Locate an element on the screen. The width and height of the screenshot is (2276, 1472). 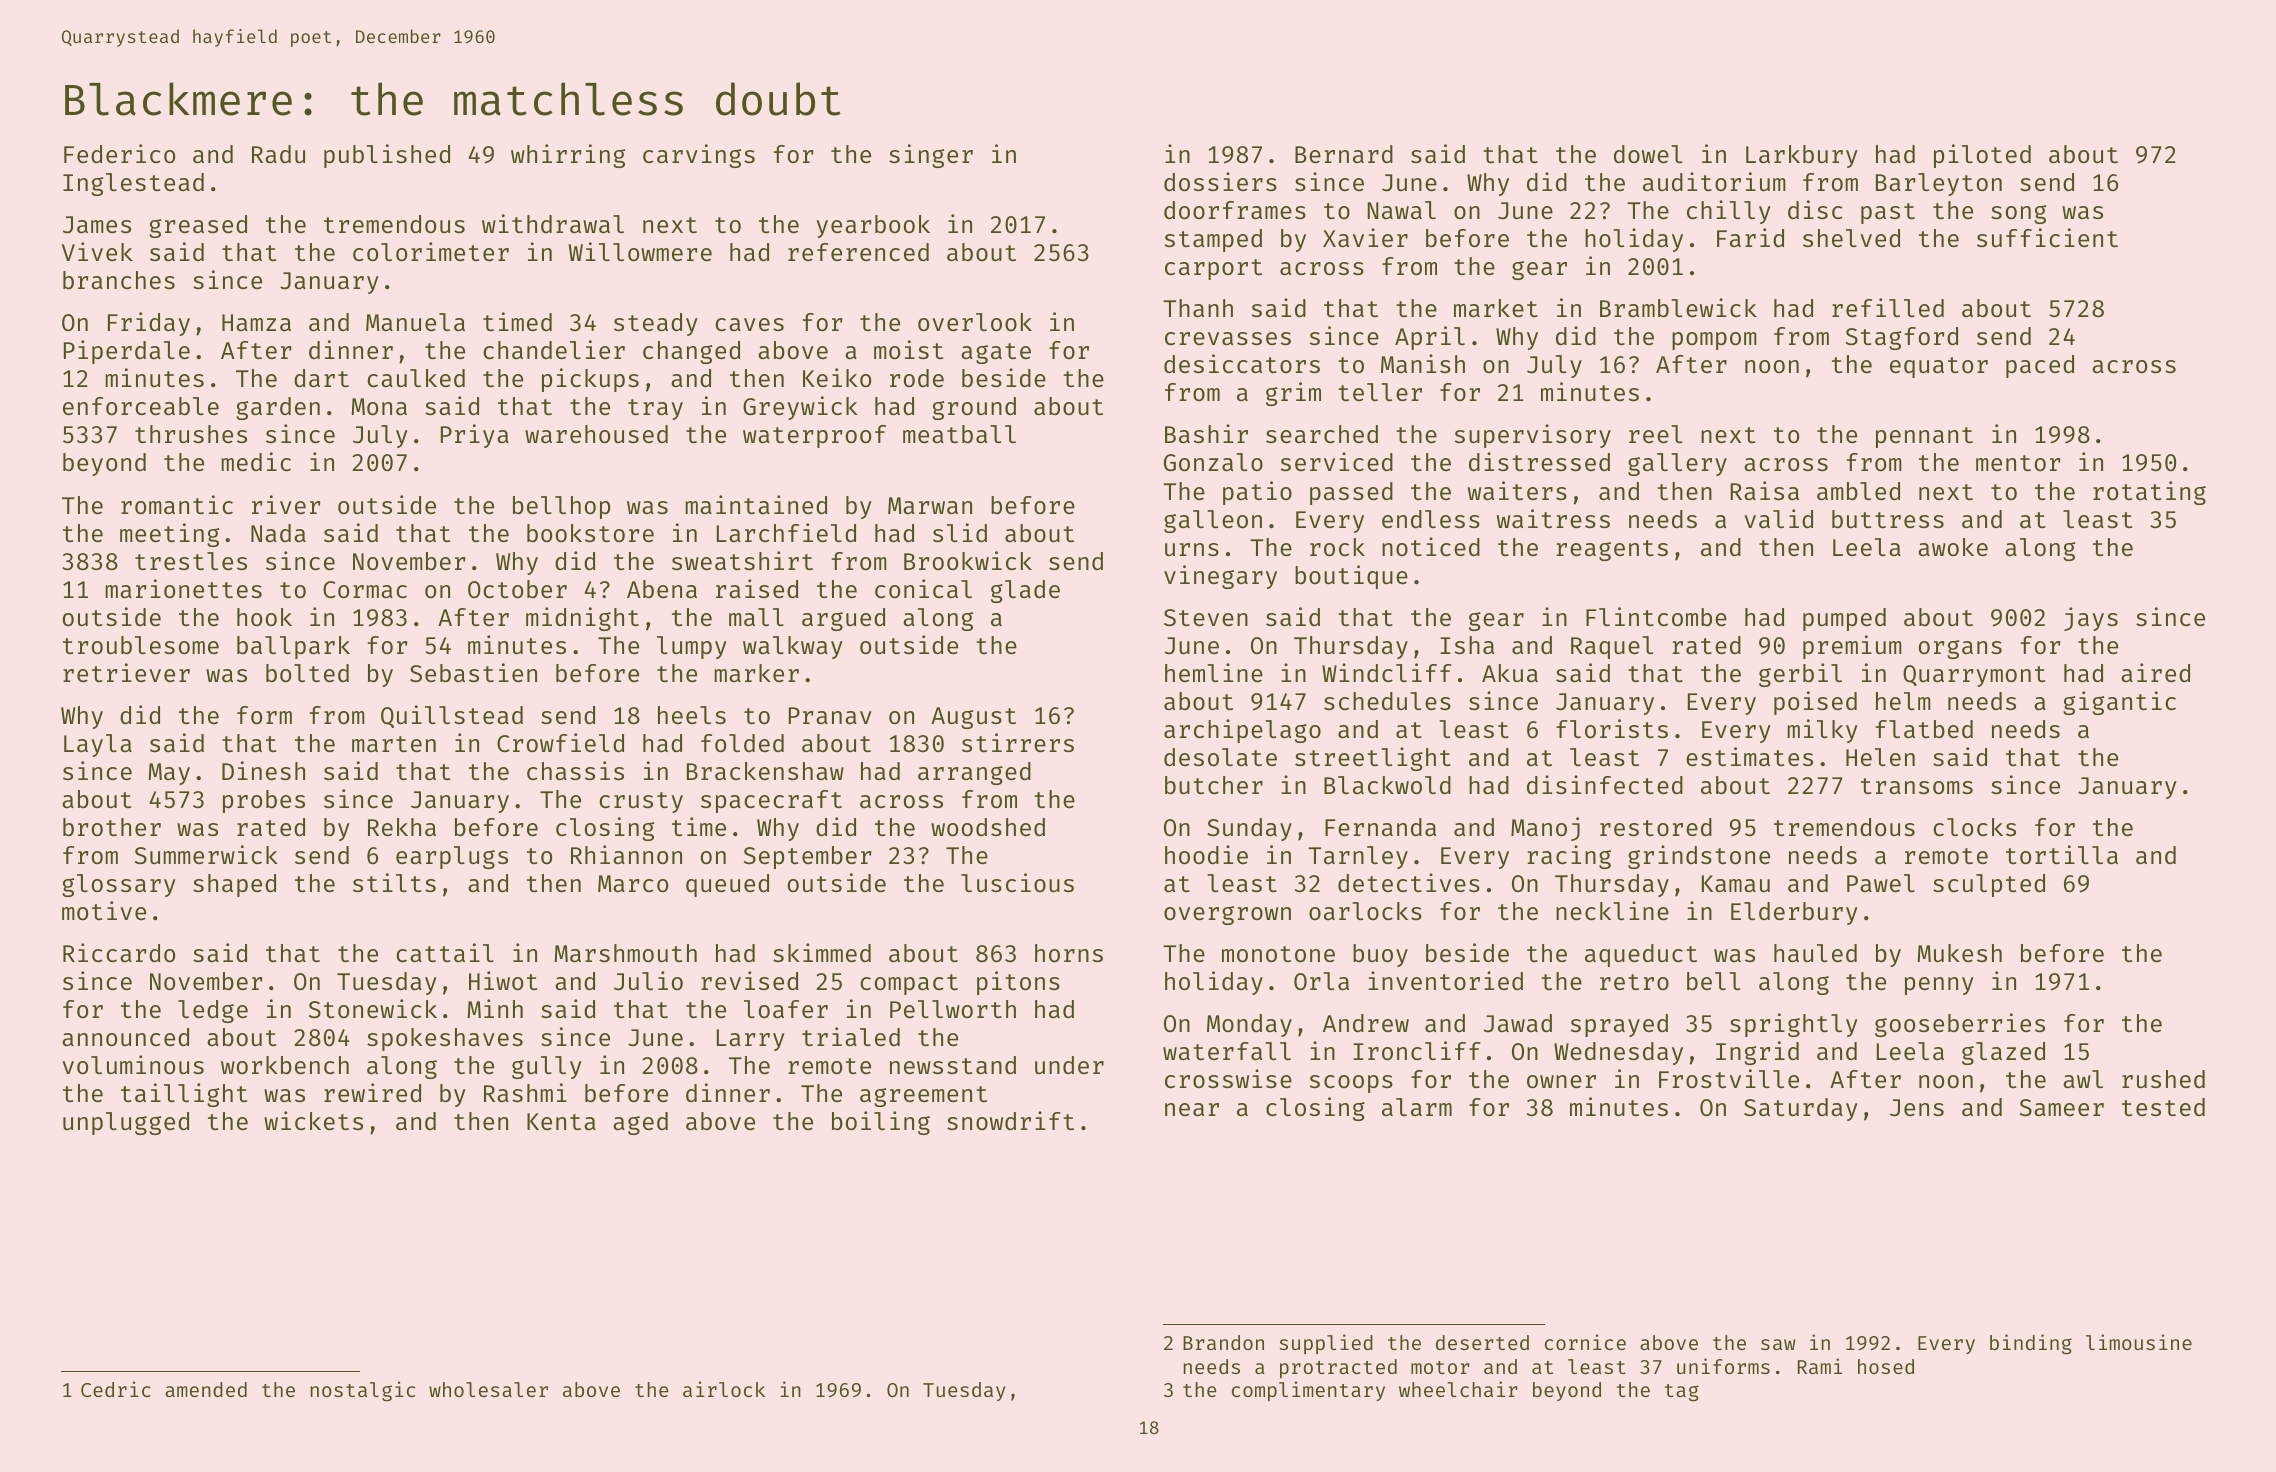
scoops is located at coordinates (1351, 1084).
